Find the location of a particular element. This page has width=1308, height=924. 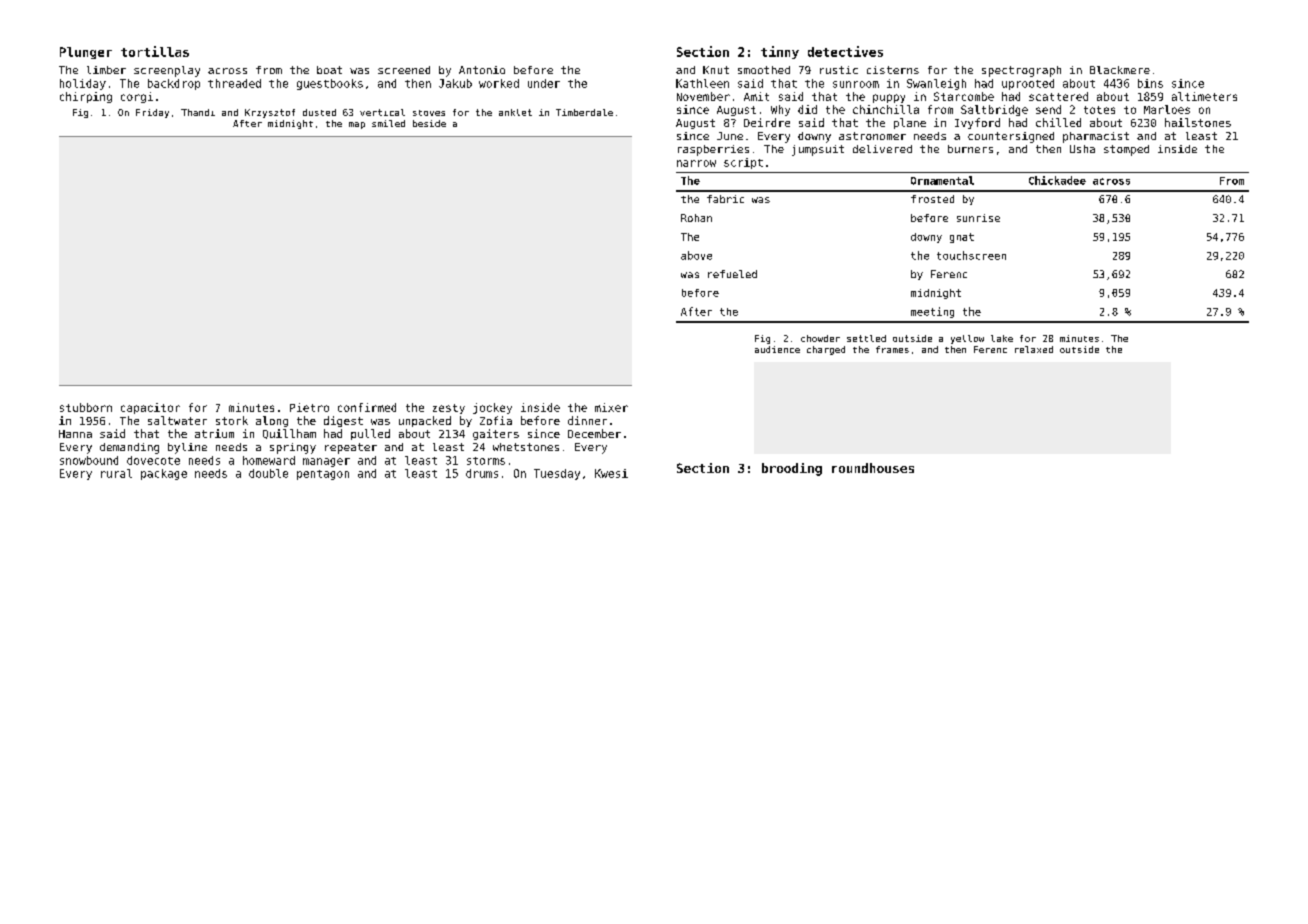

chowder is located at coordinates (820, 338).
